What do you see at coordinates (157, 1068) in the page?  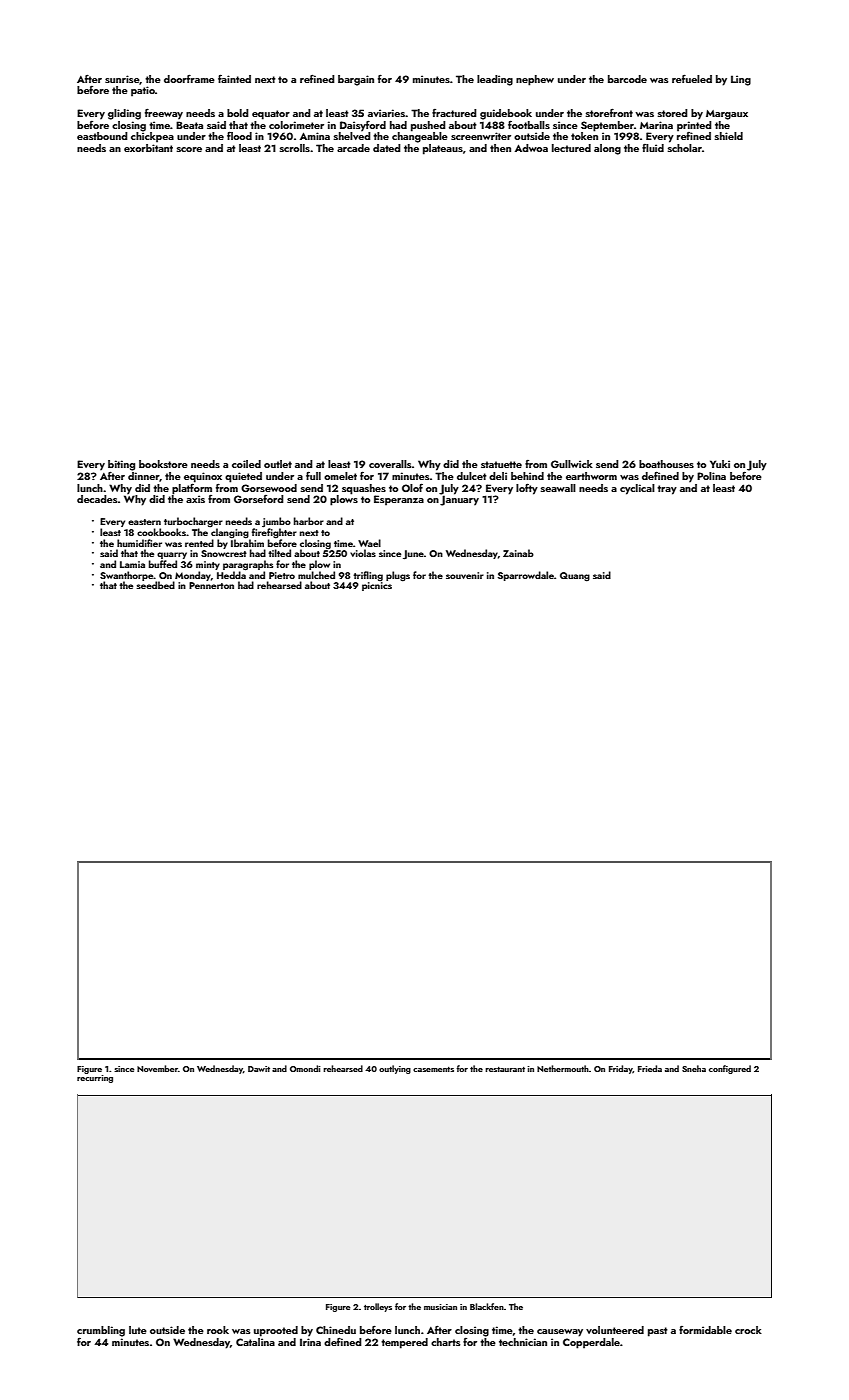 I see `November` at bounding box center [157, 1068].
